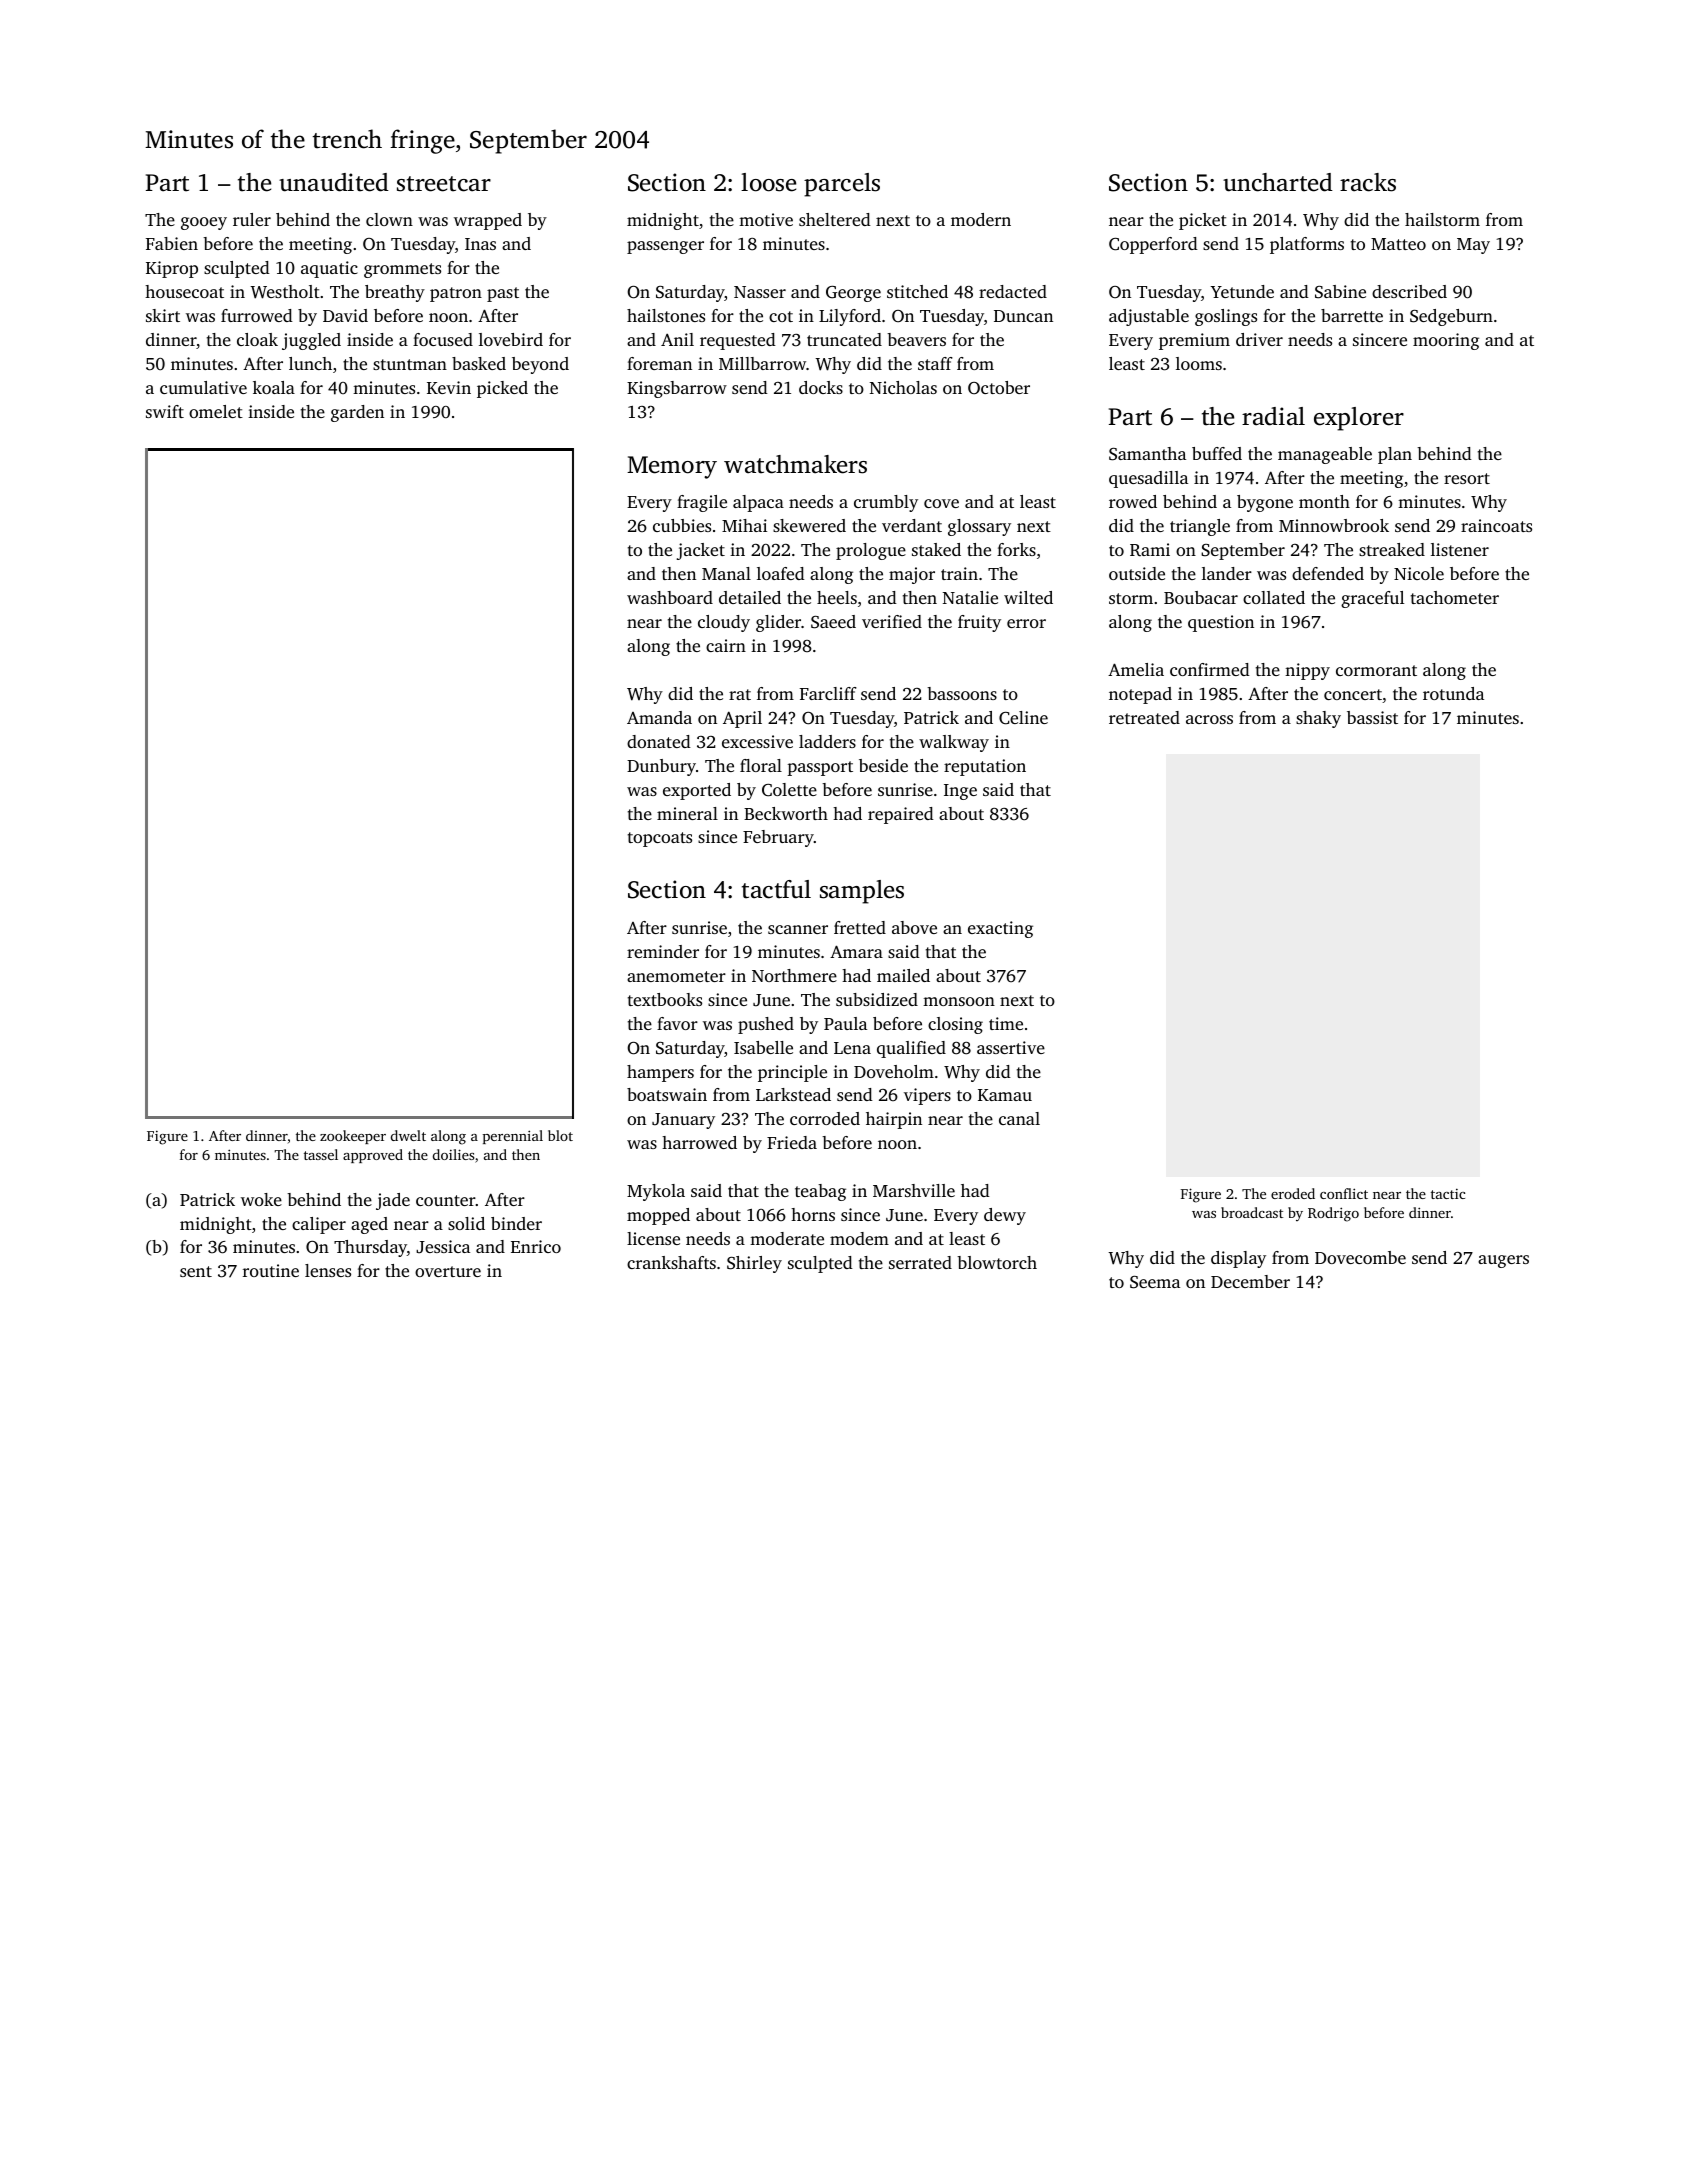 The width and height of the document is (1683, 2178). What do you see at coordinates (903, 975) in the document?
I see `mailed` at bounding box center [903, 975].
